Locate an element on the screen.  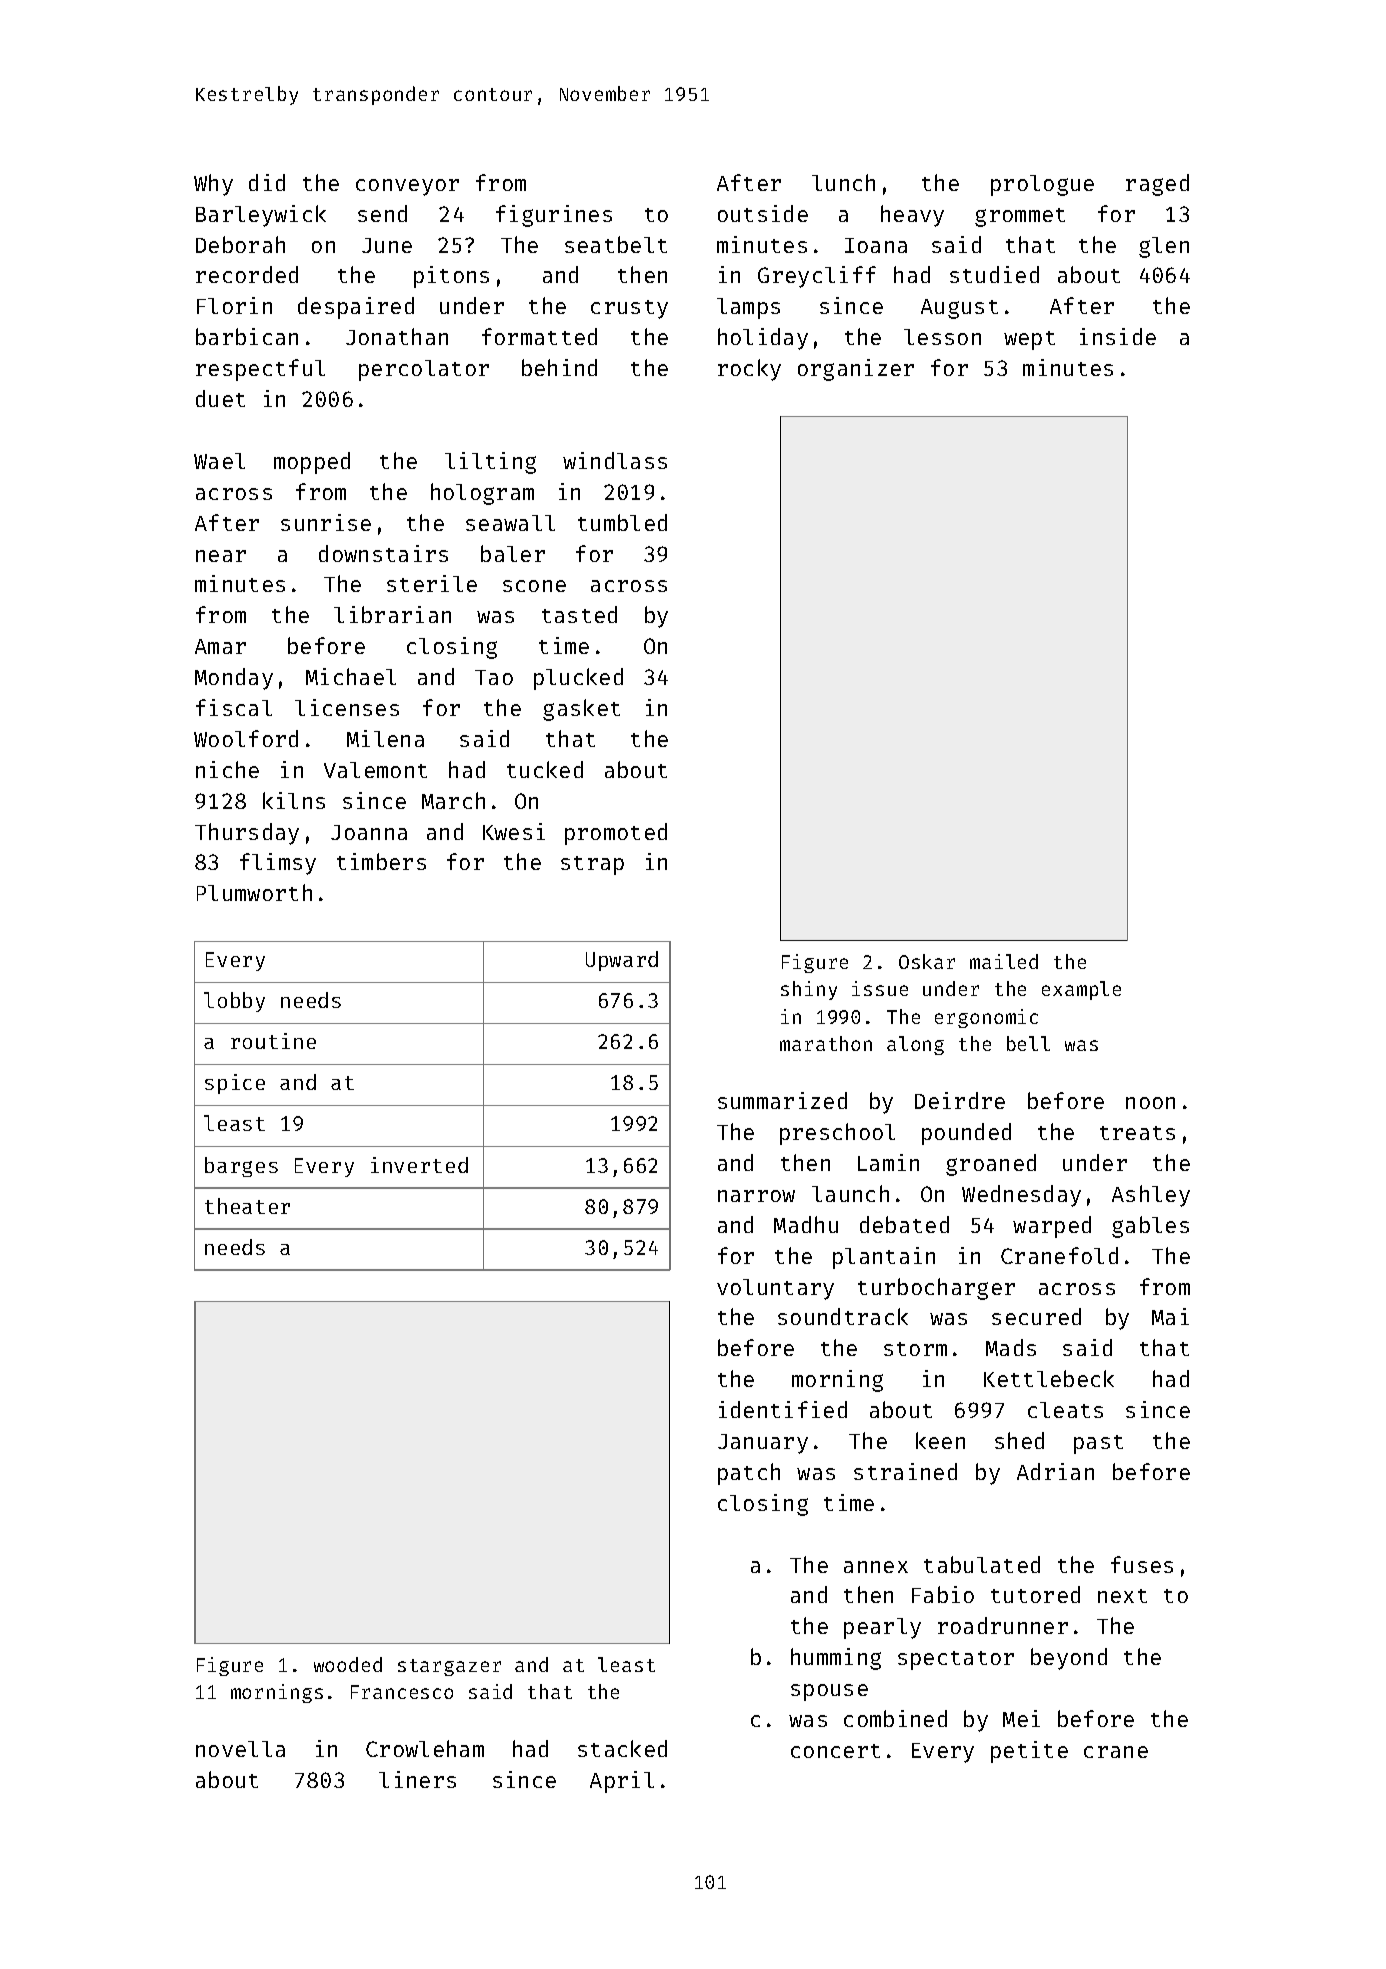
tabulated is located at coordinates (982, 1564).
